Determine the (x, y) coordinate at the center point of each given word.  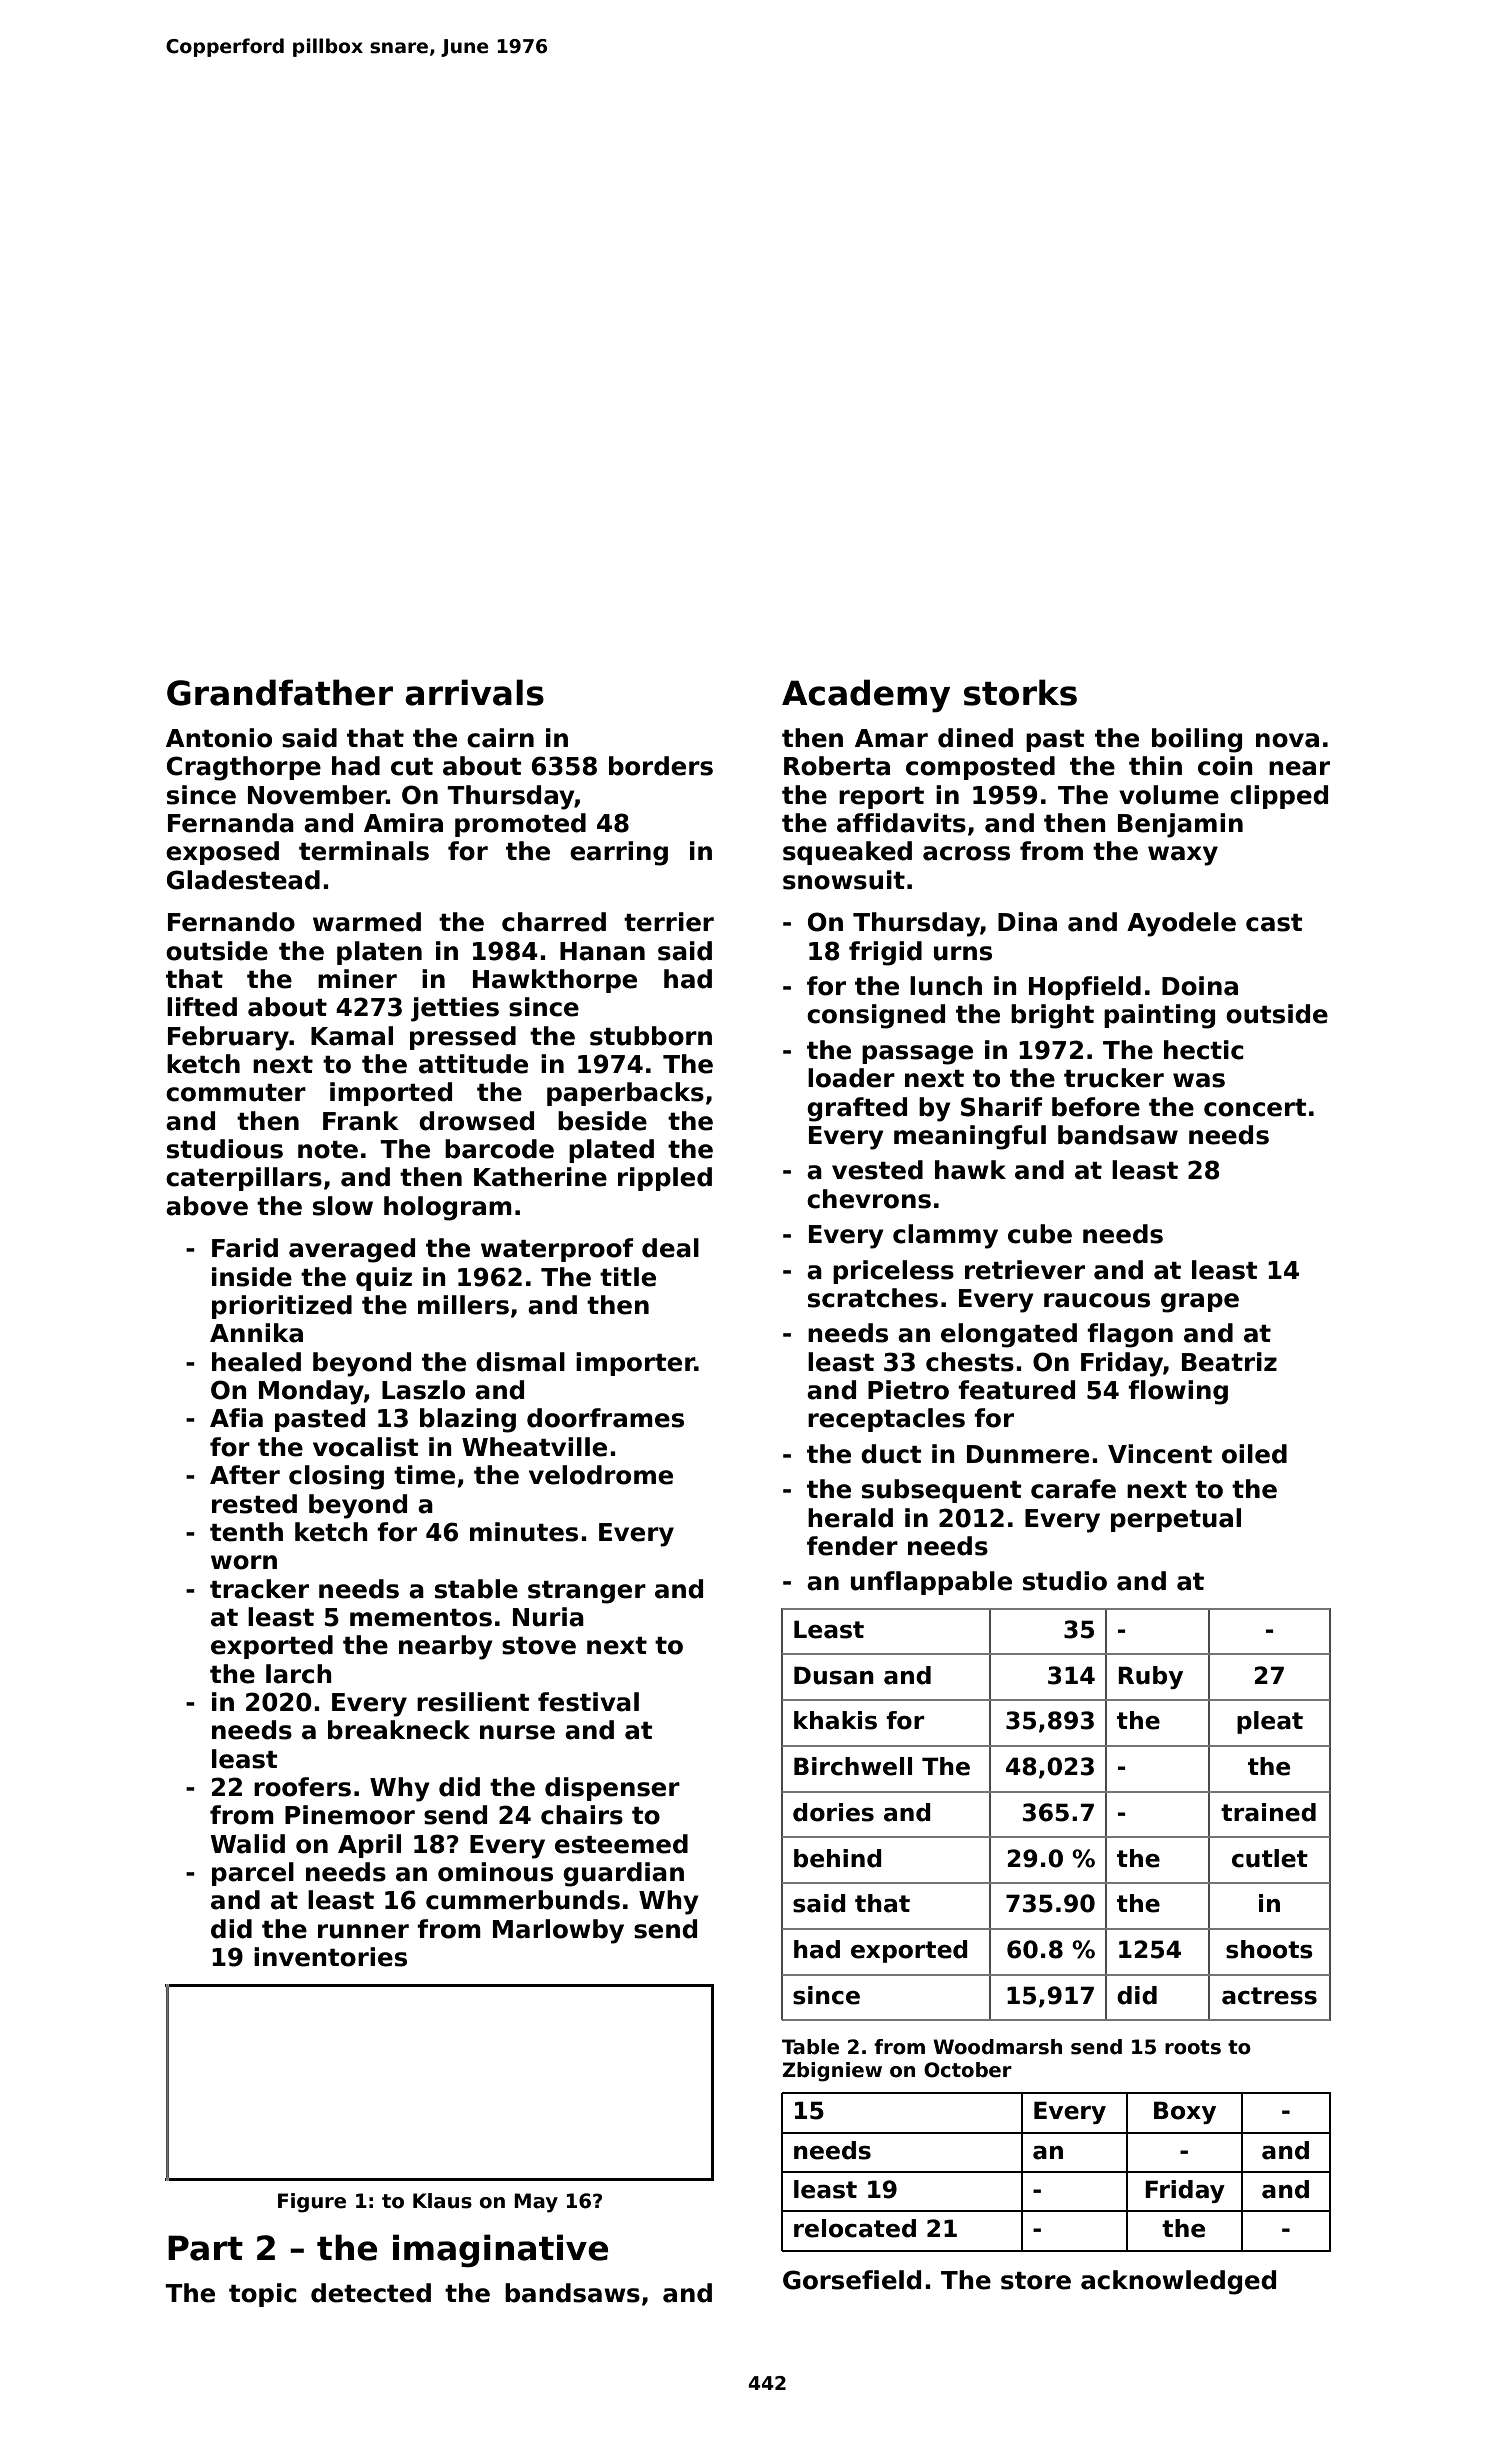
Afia (236, 1418)
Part (205, 2248)
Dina (1027, 922)
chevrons (869, 1199)
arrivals (474, 692)
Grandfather (280, 692)
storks (1020, 692)
